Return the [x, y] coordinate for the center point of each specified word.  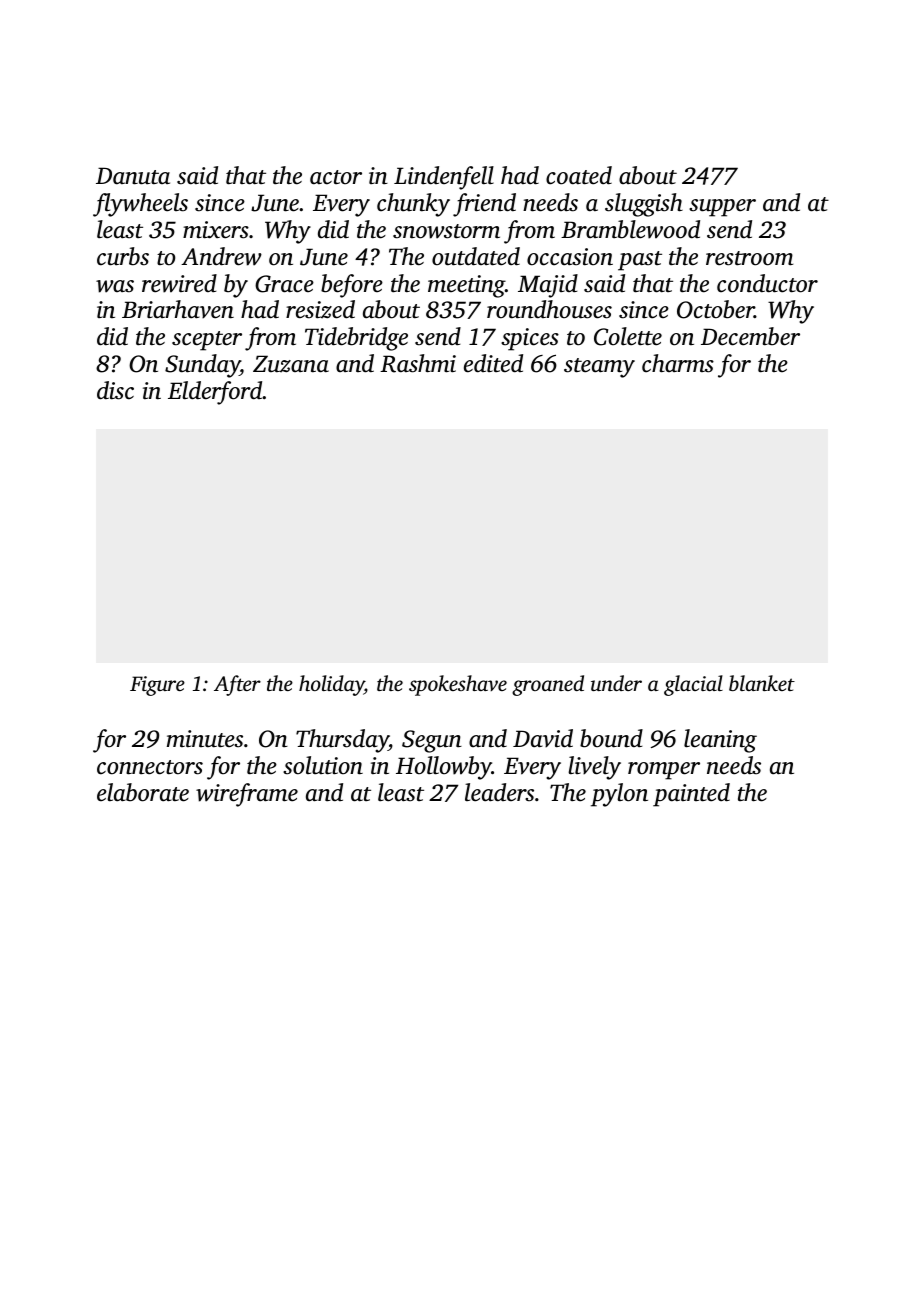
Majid [548, 286]
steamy [599, 368]
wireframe [247, 795]
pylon [619, 795]
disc [115, 390]
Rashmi [418, 363]
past [640, 261]
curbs [123, 256]
